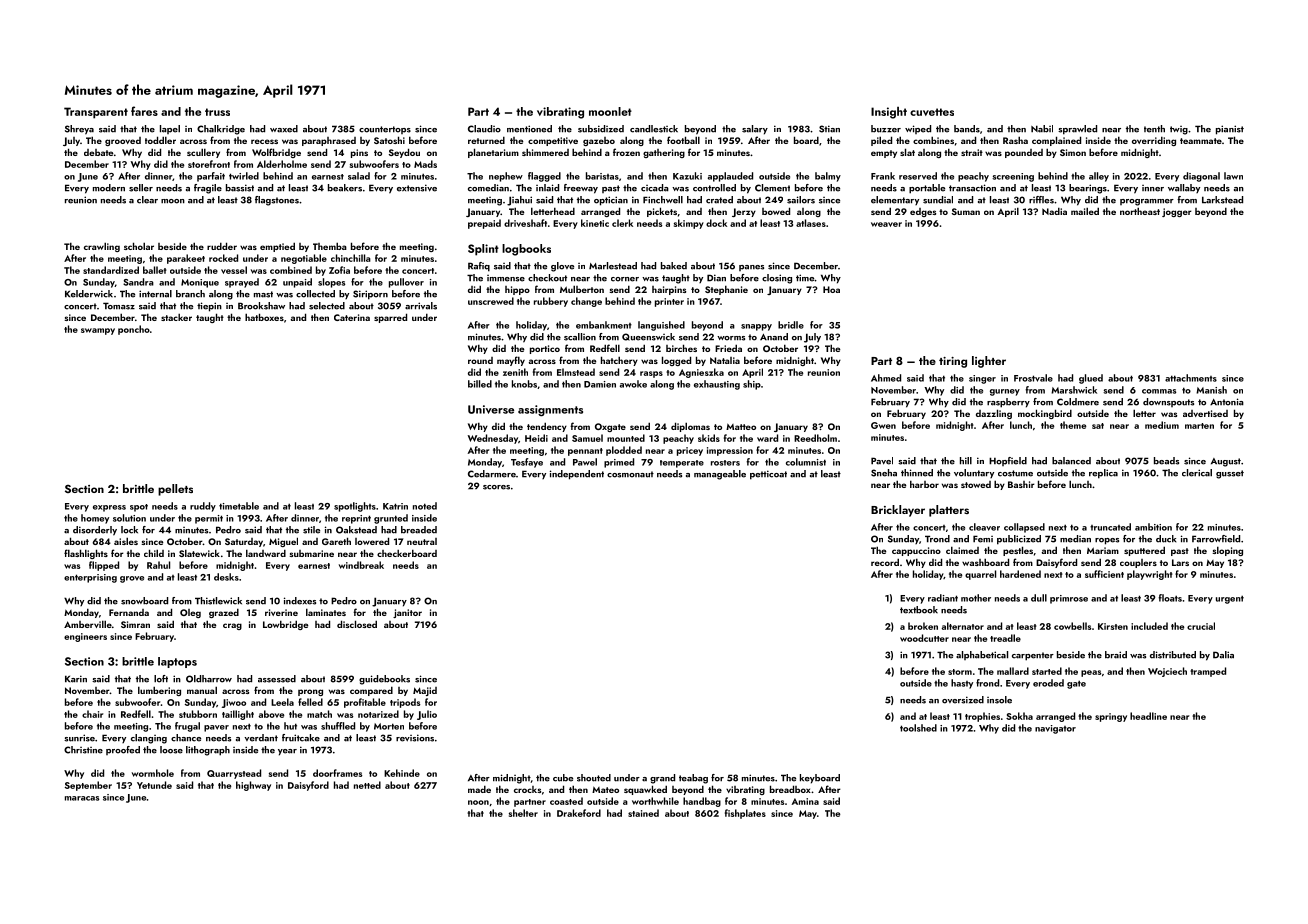 The height and width of the page is (924, 1308). I want to click on countertops, so click(385, 130).
